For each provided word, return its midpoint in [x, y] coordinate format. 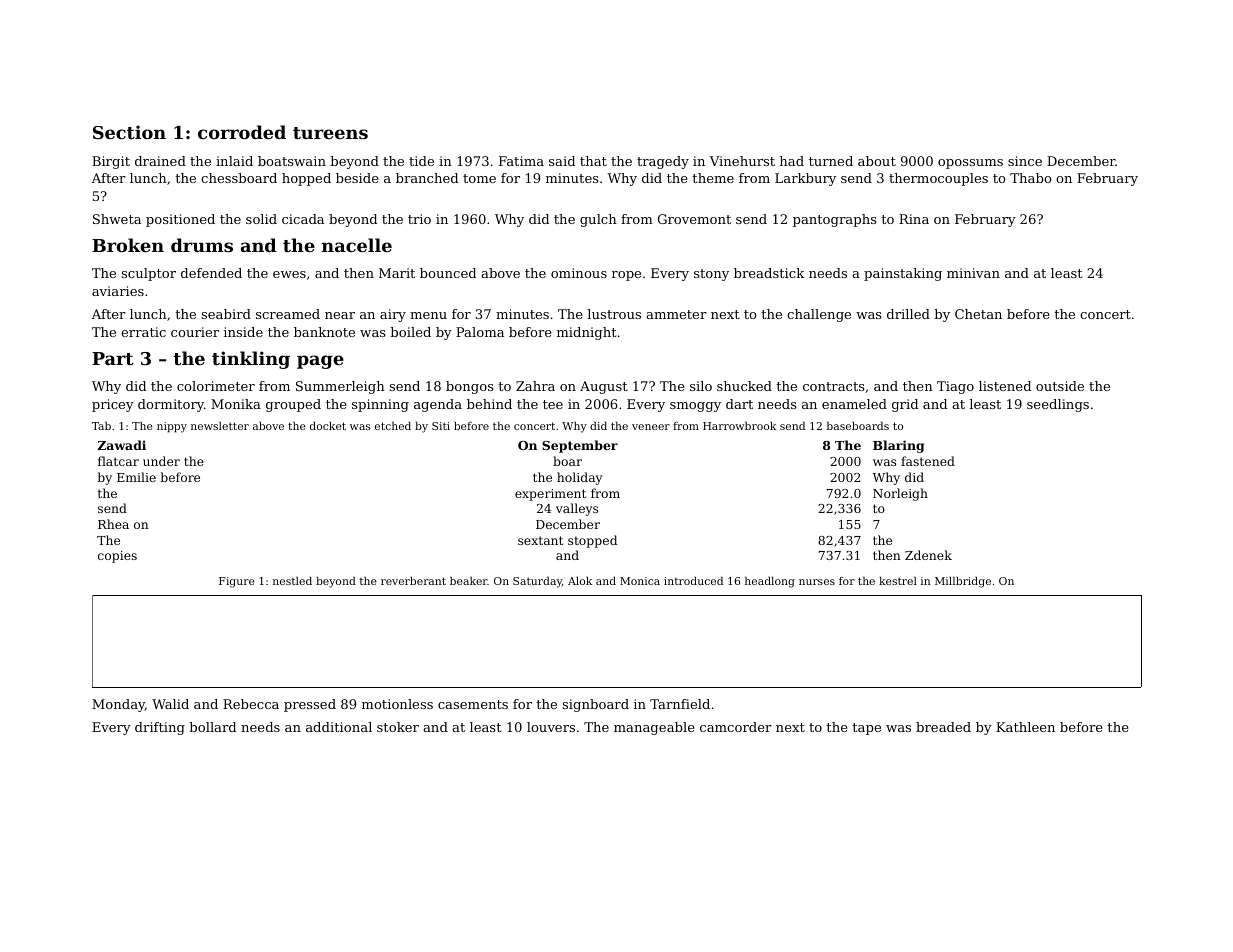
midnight [587, 333]
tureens [330, 133]
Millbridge [963, 582]
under [161, 461]
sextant [540, 540]
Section [129, 132]
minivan [973, 273]
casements [473, 704]
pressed [310, 705]
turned [831, 161]
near [340, 315]
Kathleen [1025, 727]
